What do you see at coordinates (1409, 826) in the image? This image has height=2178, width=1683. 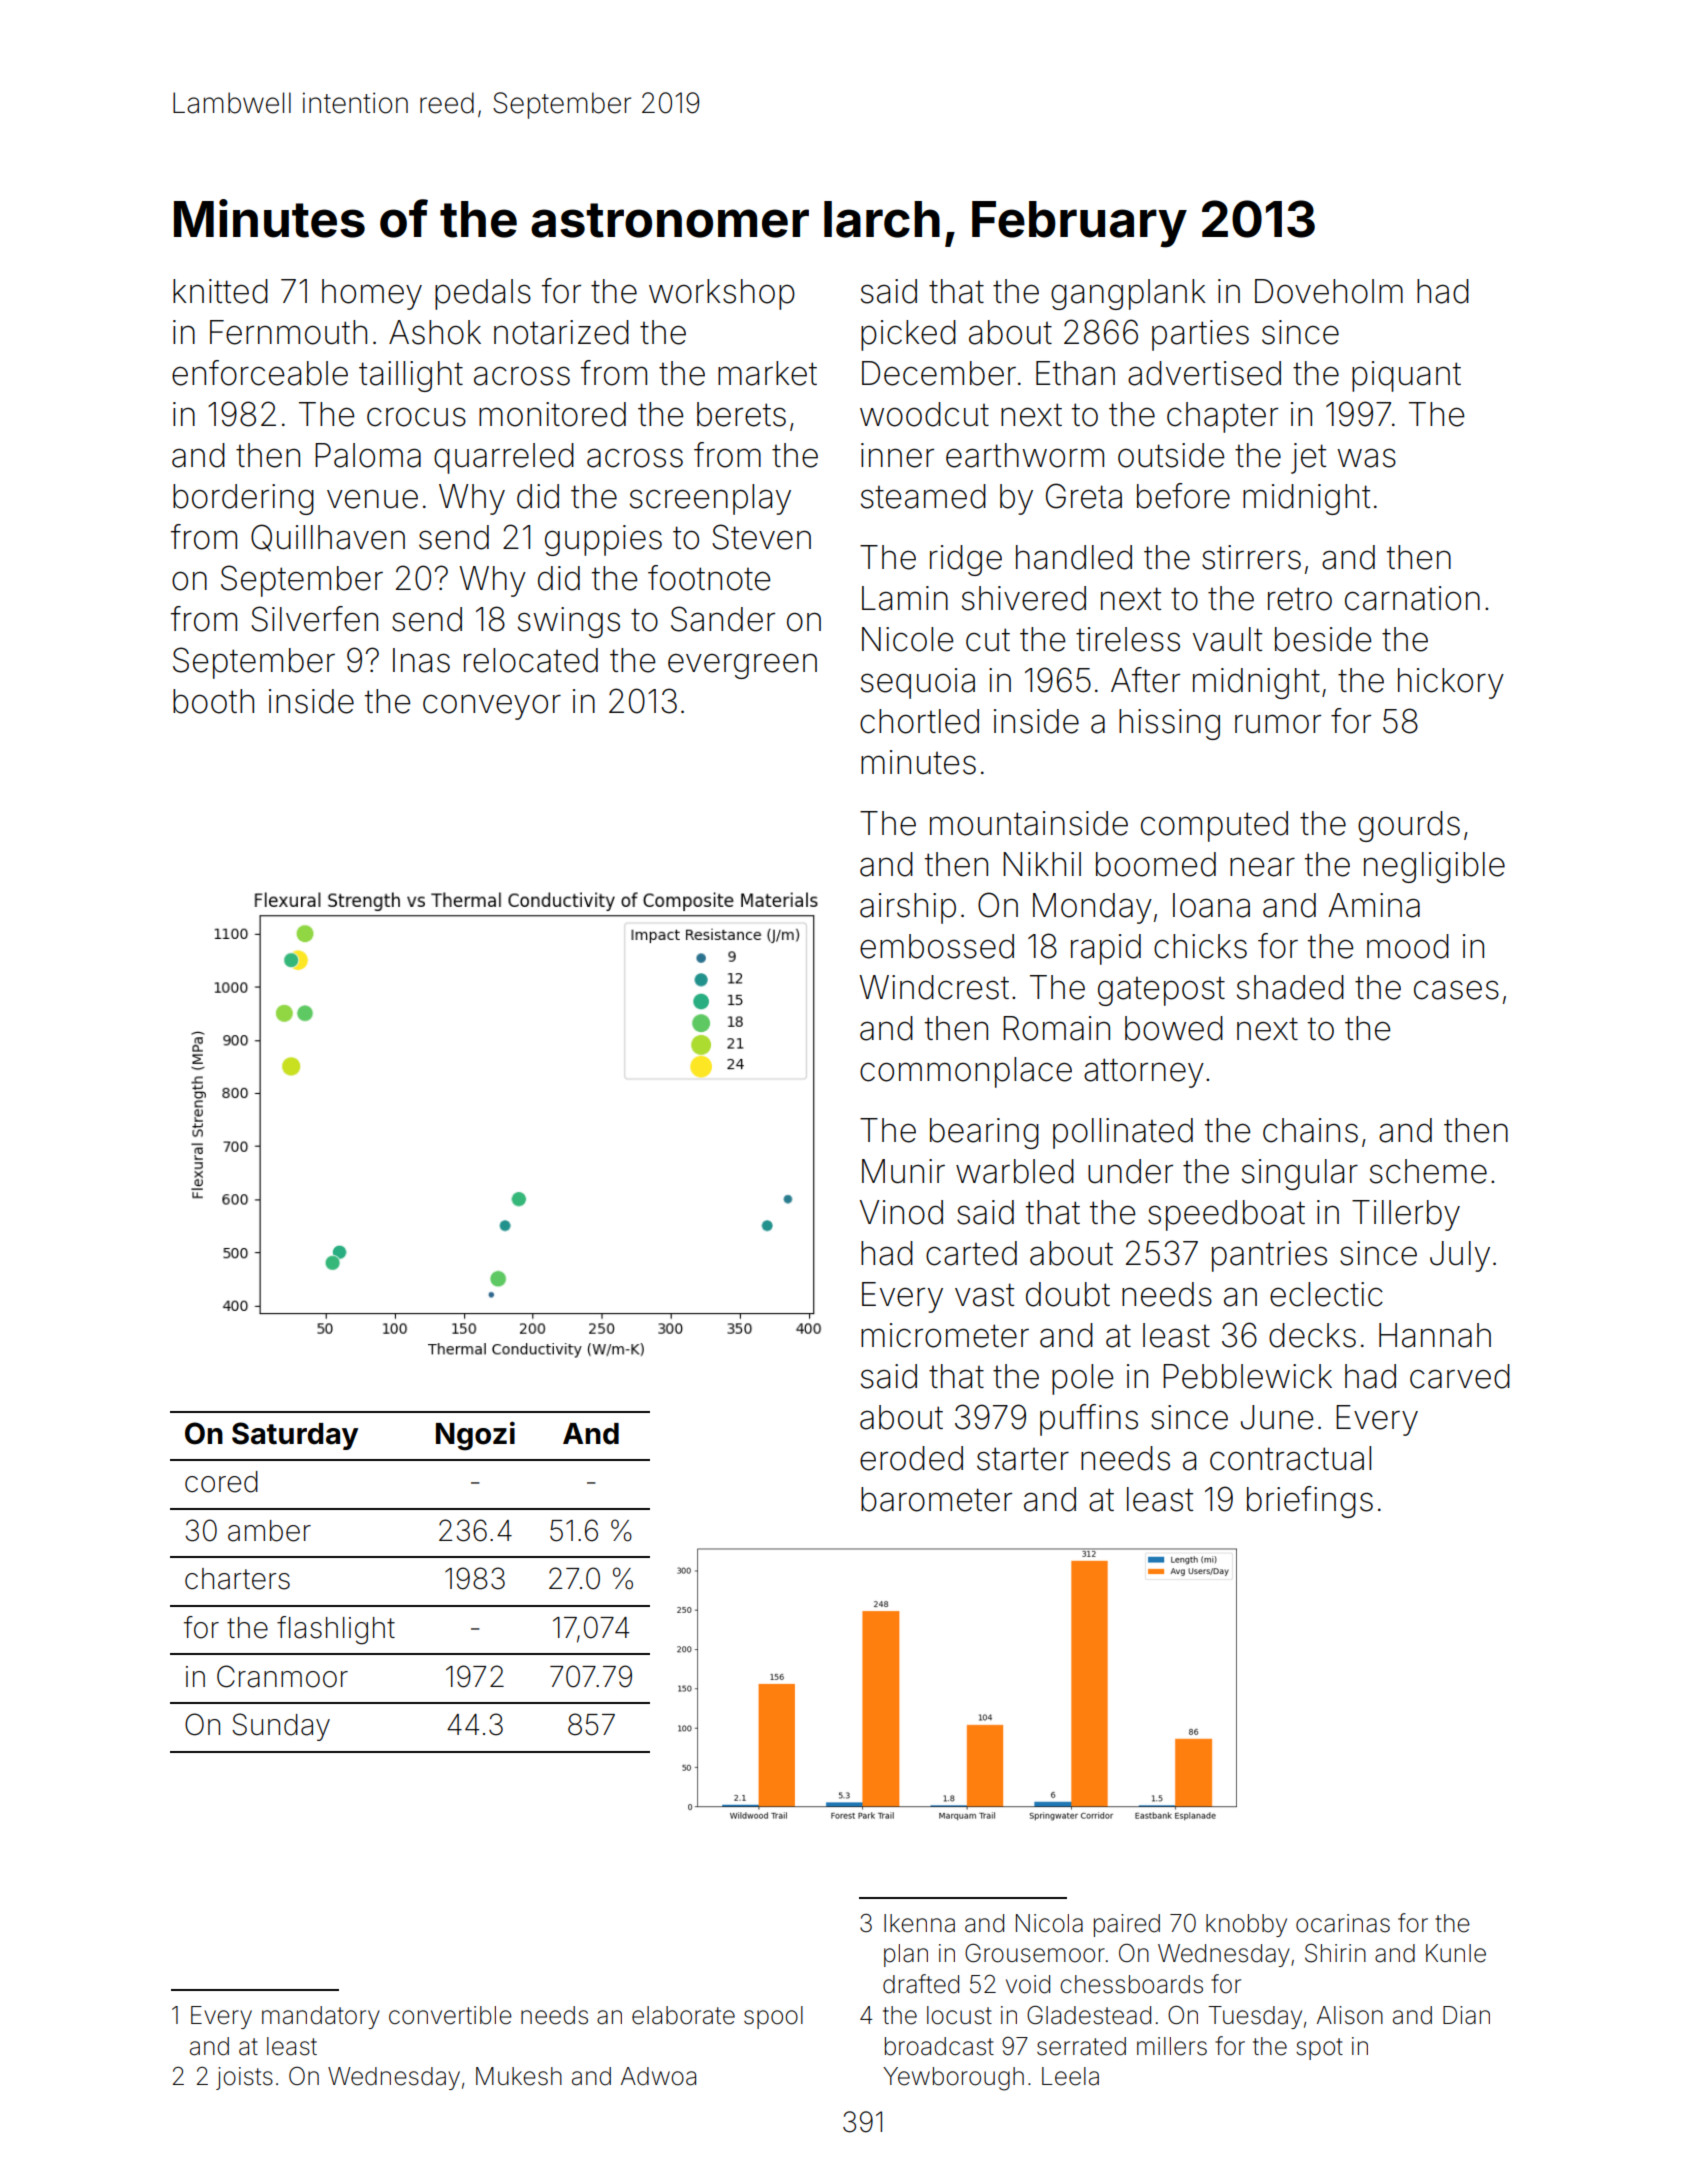 I see `gourds` at bounding box center [1409, 826].
